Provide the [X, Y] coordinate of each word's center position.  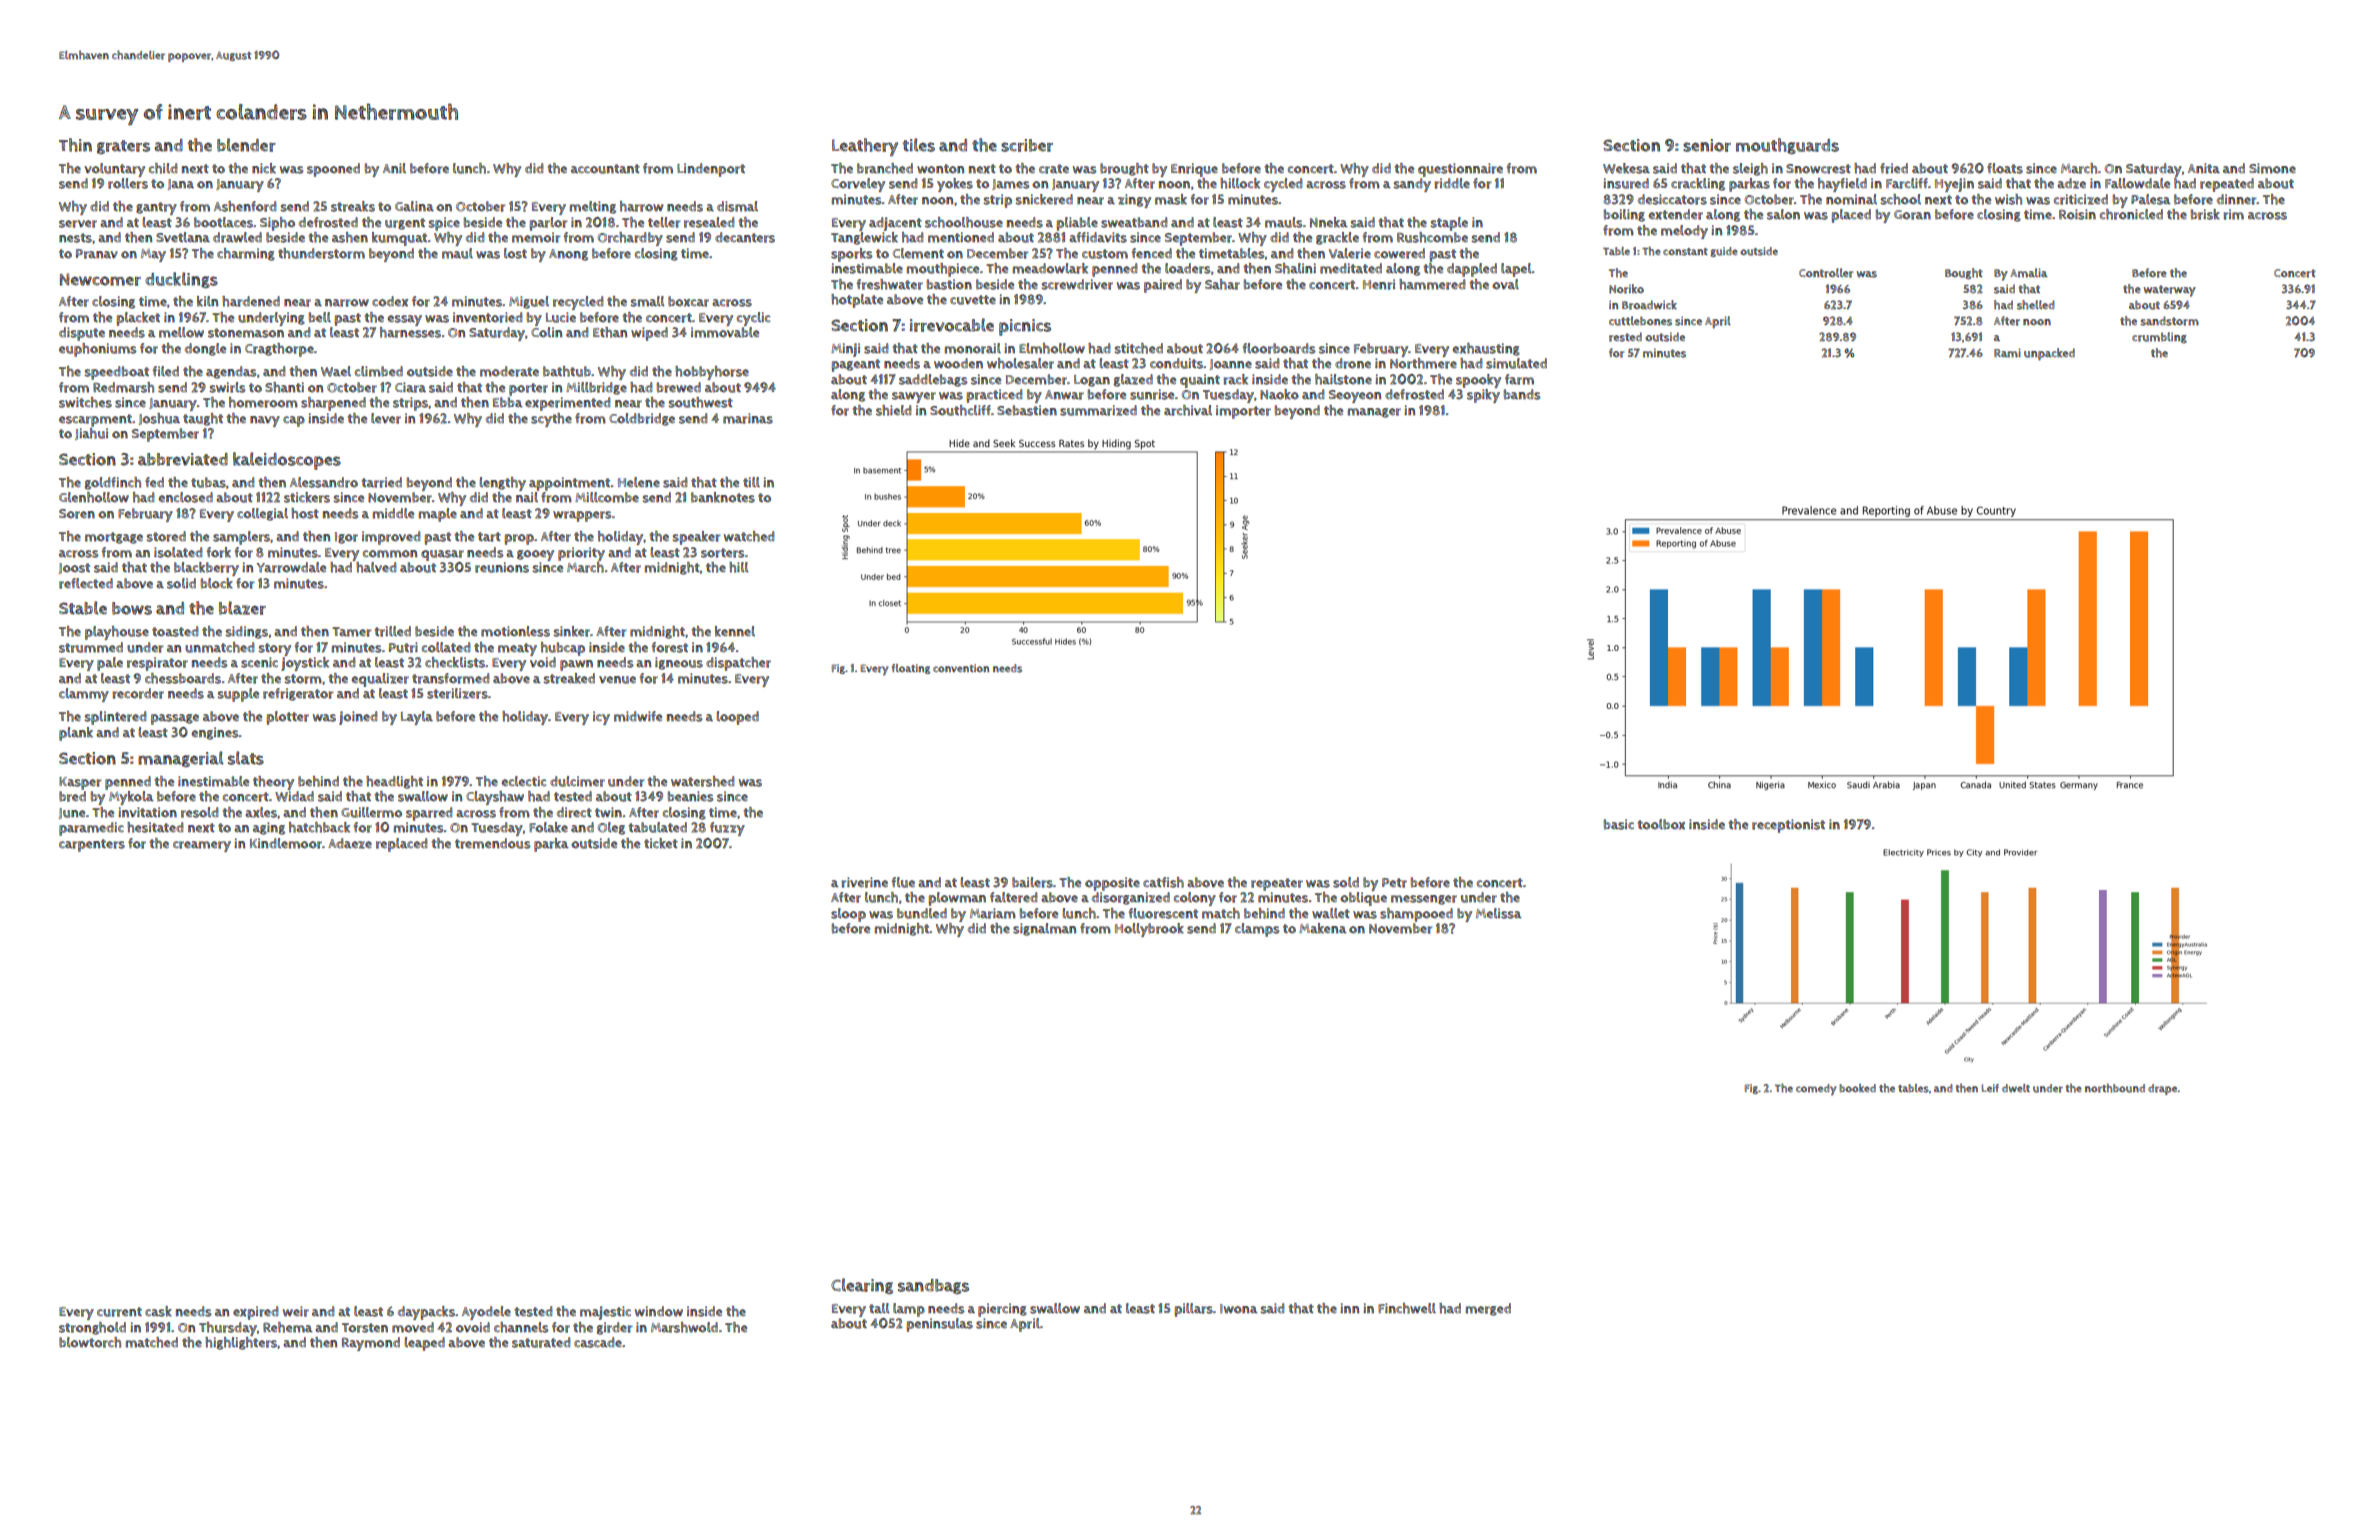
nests [75, 238]
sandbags [933, 1286]
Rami [2007, 353]
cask [158, 1311]
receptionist [1788, 826]
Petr [1394, 883]
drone [1353, 363]
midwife [638, 716]
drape [2163, 1089]
